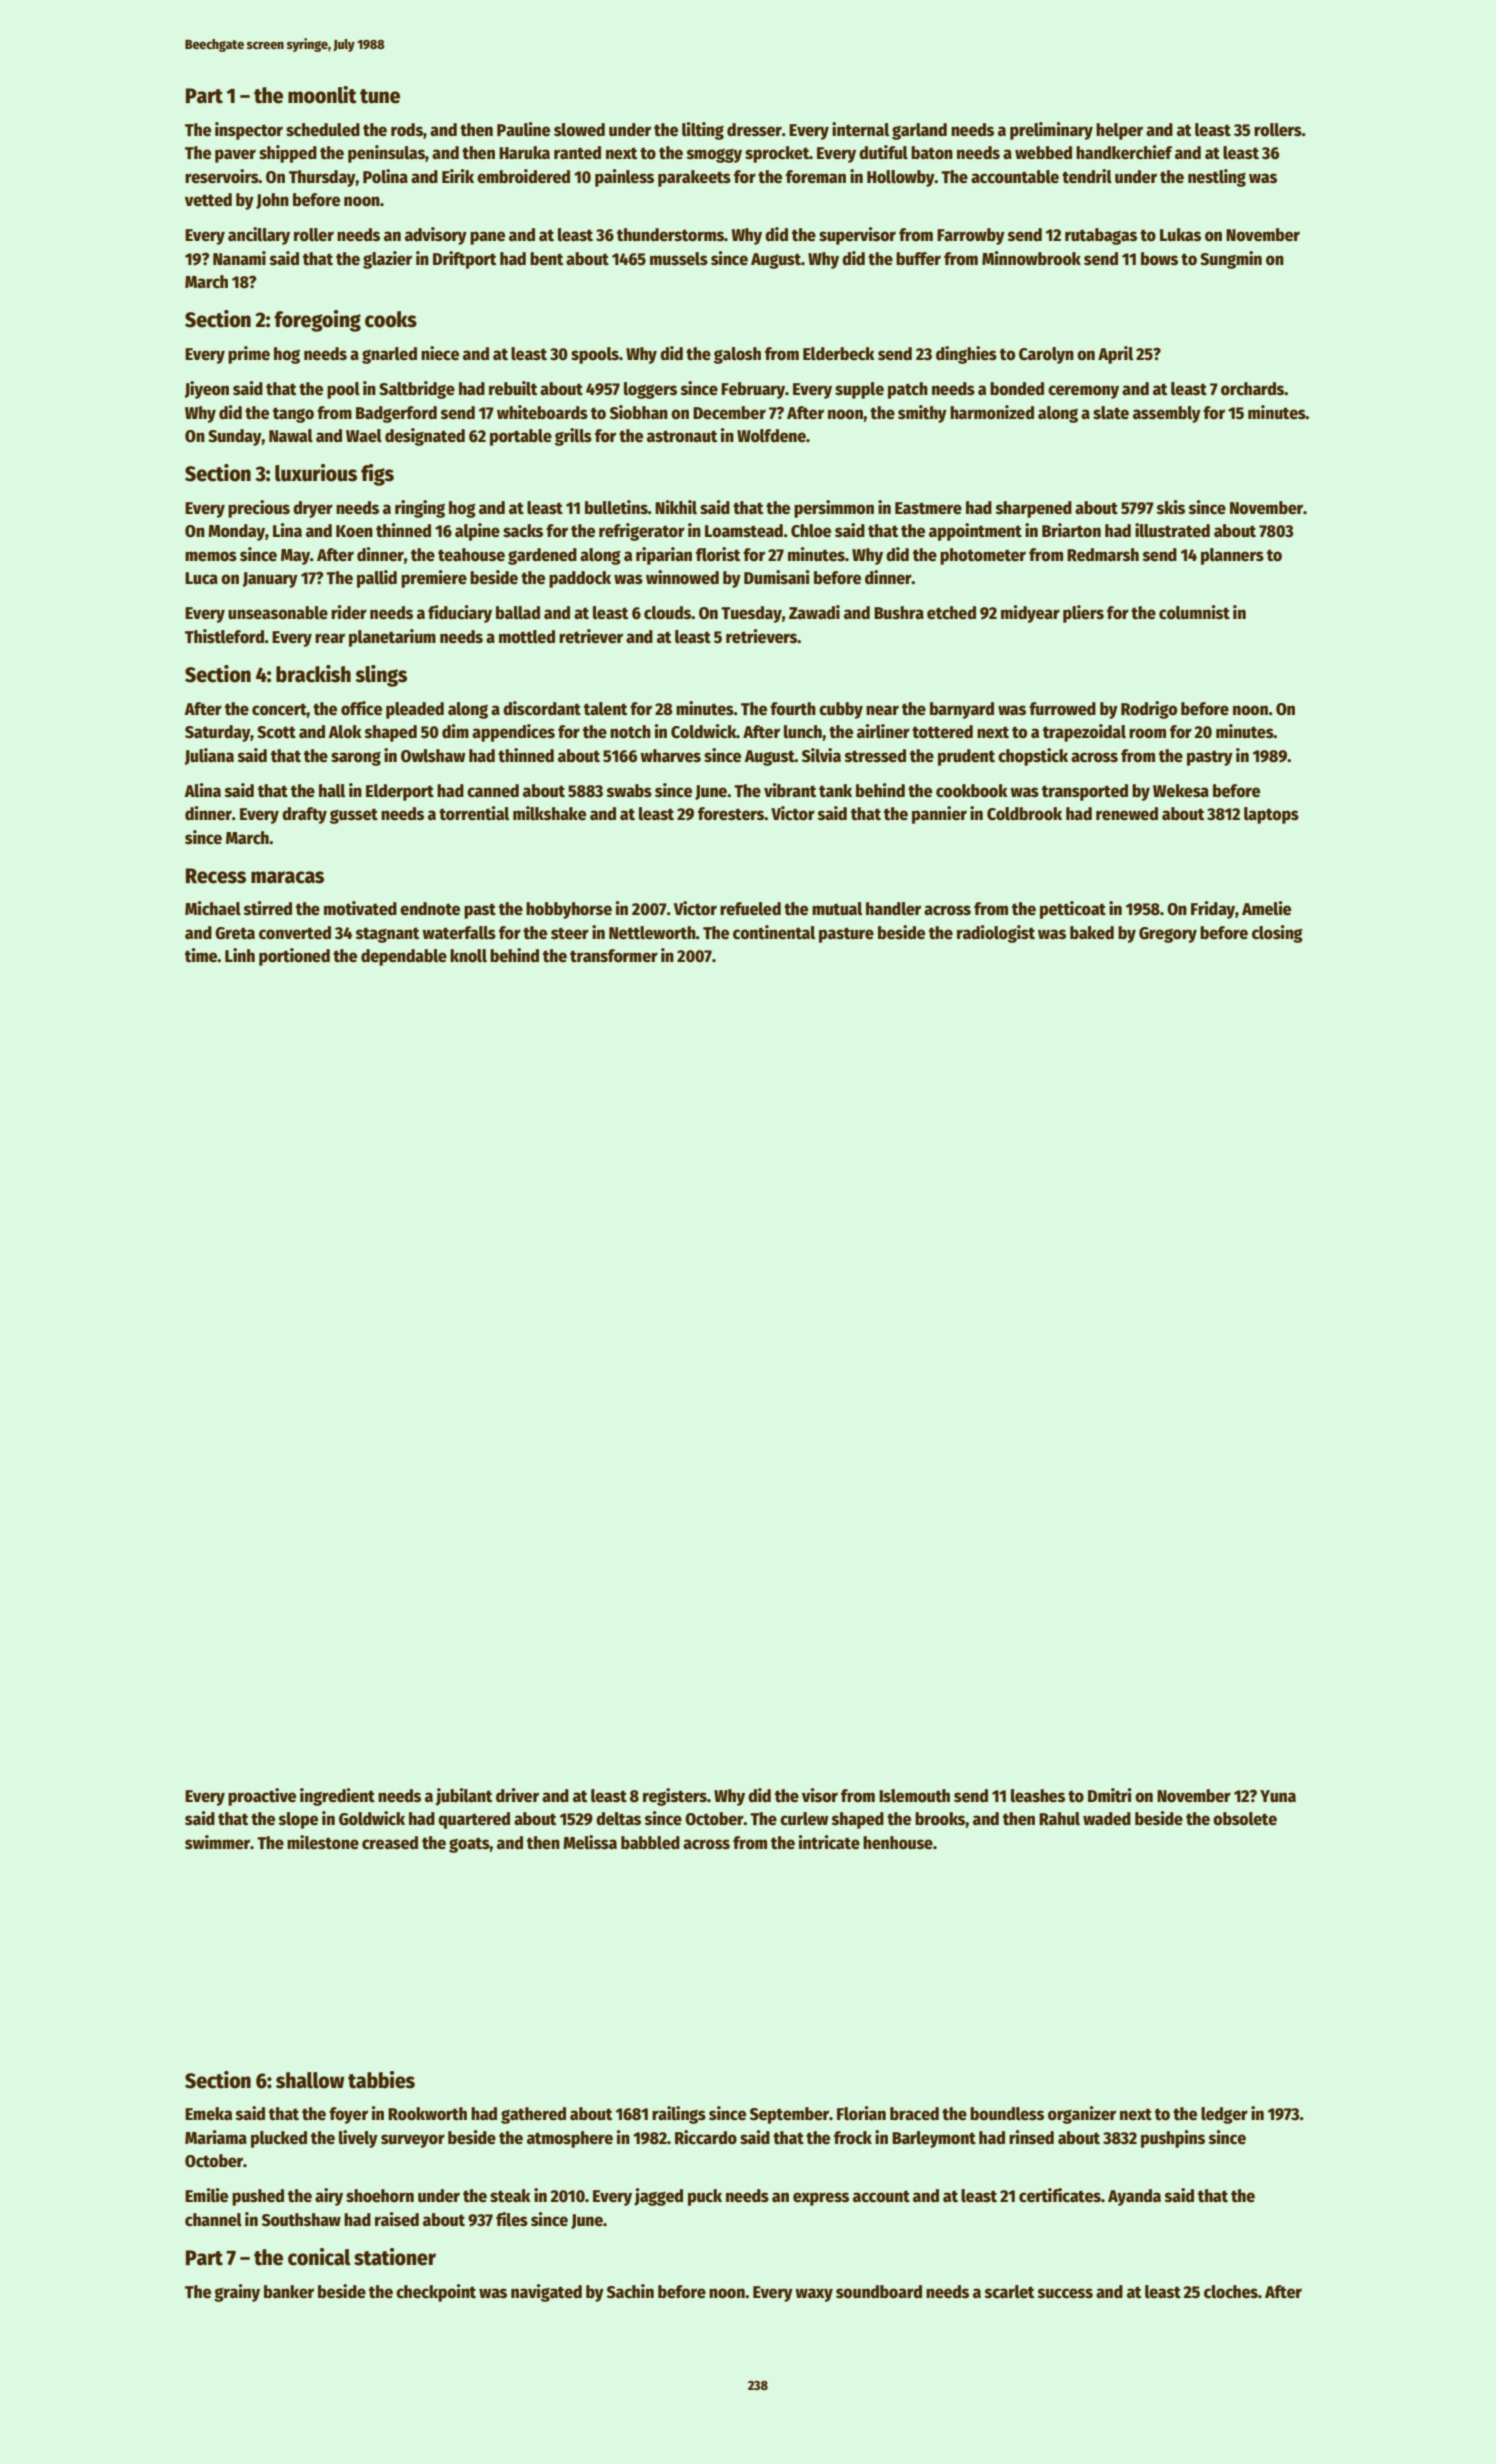 The width and height of the screenshot is (1496, 2464). Describe the element at coordinates (474, 813) in the screenshot. I see `torrential` at that location.
